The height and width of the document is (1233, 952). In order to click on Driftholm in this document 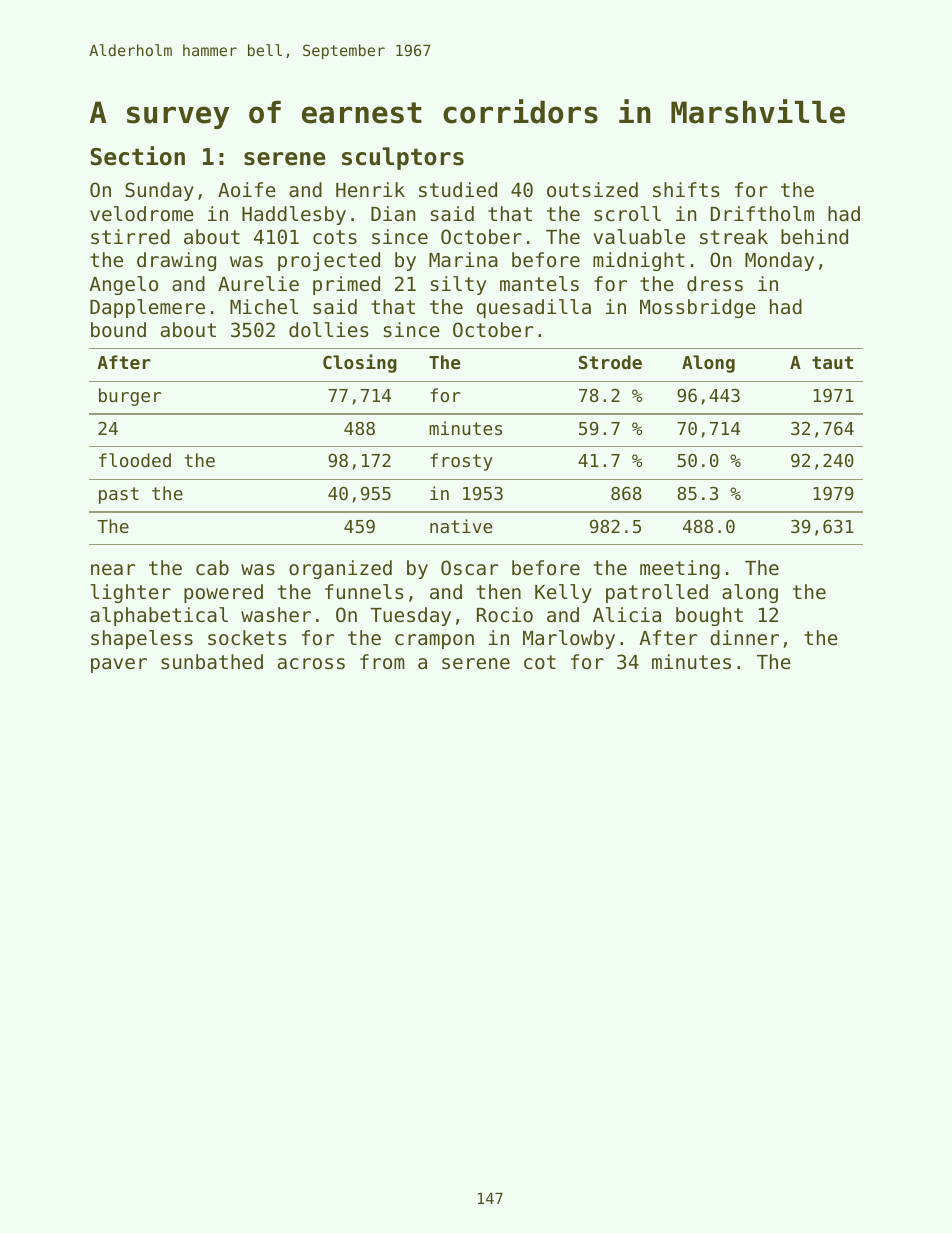, I will do `click(762, 213)`.
